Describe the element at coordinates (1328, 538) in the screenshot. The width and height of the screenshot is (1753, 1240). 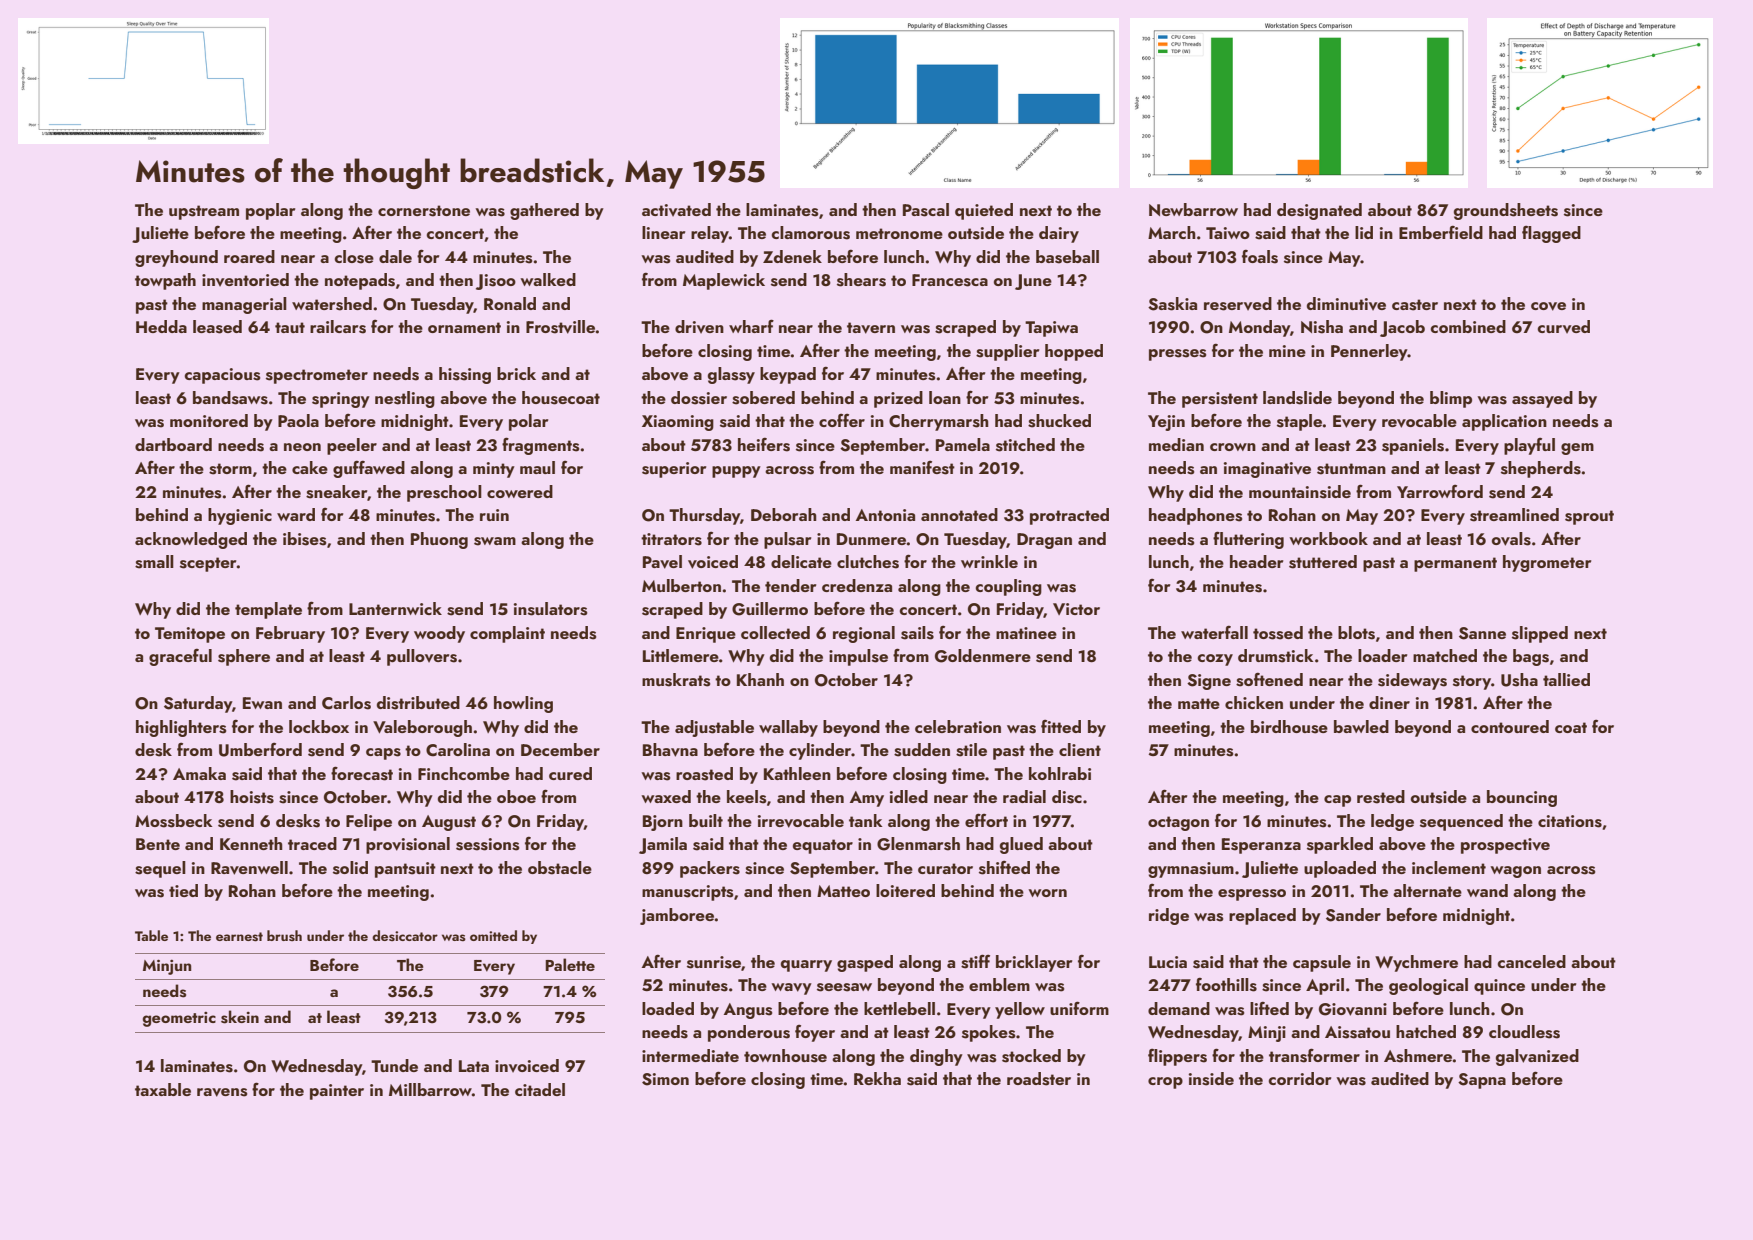
I see `workbook` at that location.
